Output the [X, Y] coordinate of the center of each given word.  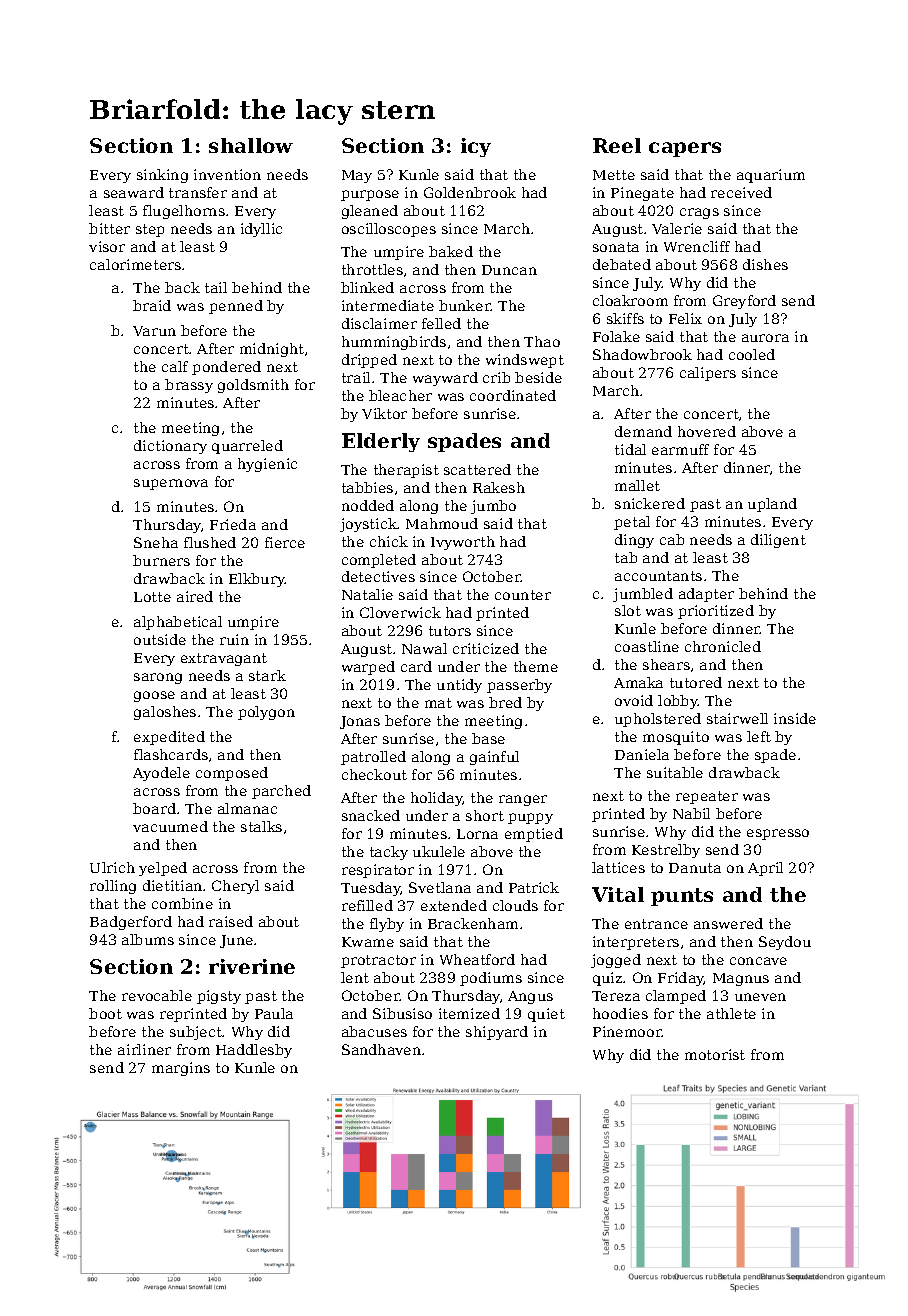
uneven [760, 997]
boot [105, 1013]
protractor [378, 961]
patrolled [373, 758]
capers [685, 149]
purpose [370, 195]
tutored [696, 682]
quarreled [247, 447]
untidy [459, 686]
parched [281, 792]
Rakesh [499, 487]
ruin [234, 639]
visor [107, 246]
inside [795, 718]
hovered [707, 431]
